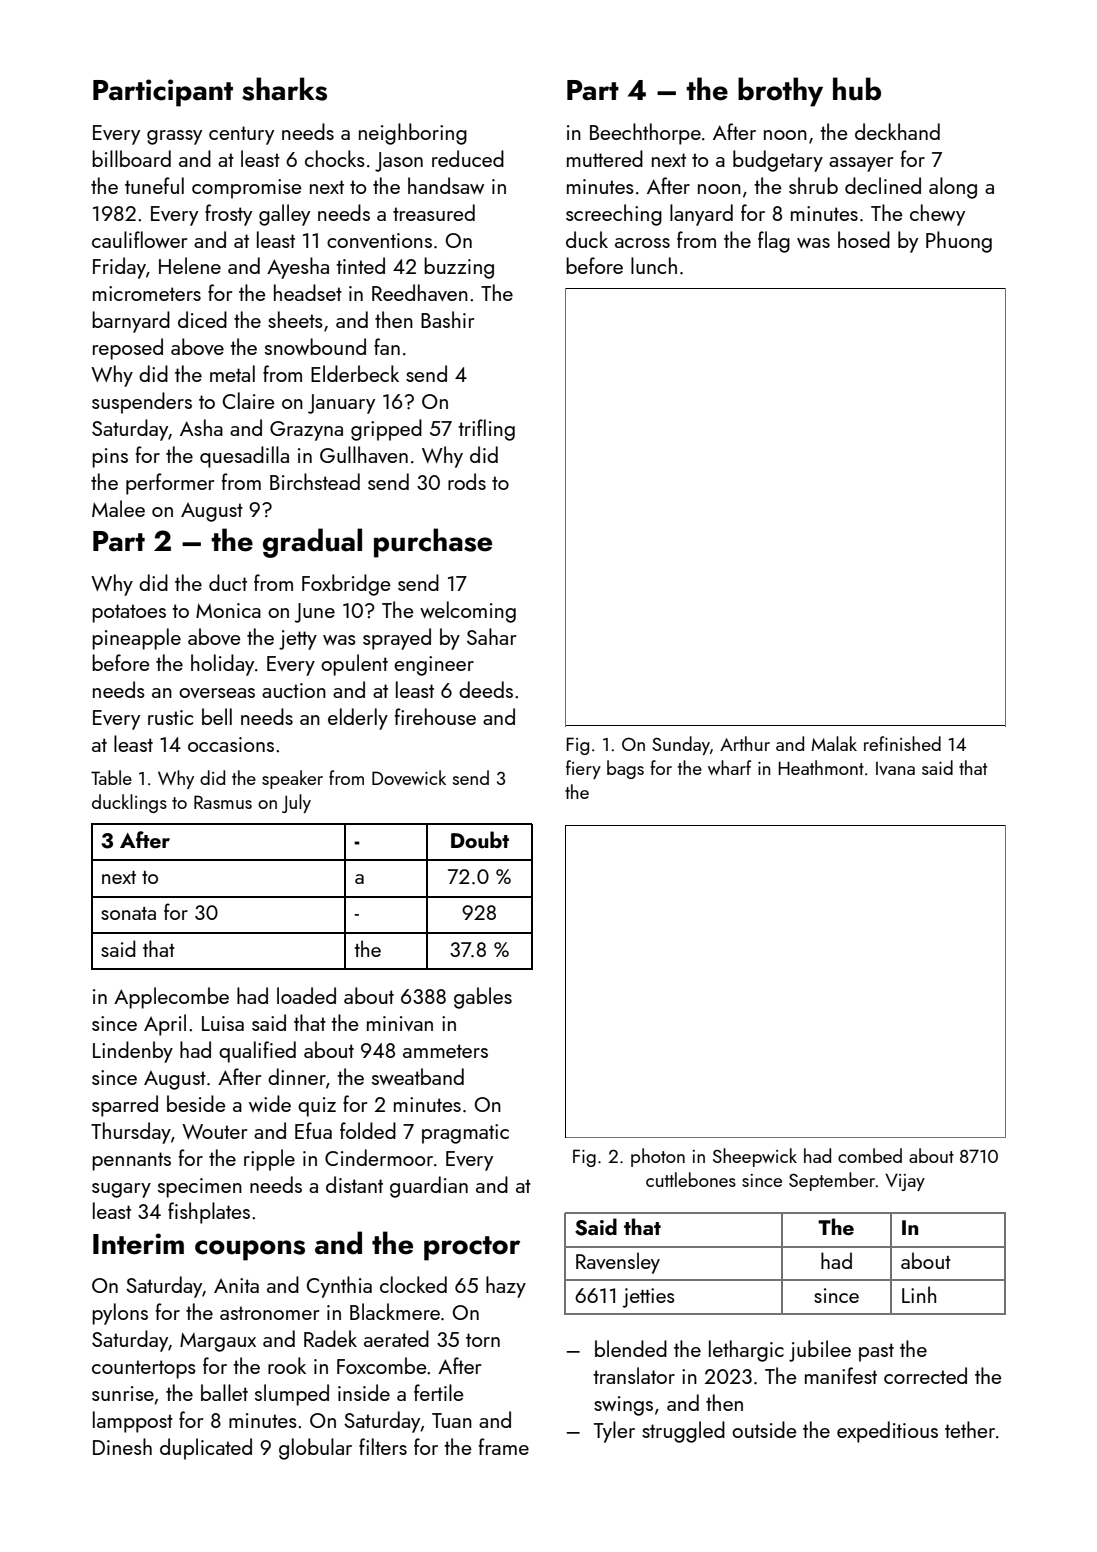 The image size is (1097, 1552). Describe the element at coordinates (480, 839) in the screenshot. I see `Doubt` at that location.
